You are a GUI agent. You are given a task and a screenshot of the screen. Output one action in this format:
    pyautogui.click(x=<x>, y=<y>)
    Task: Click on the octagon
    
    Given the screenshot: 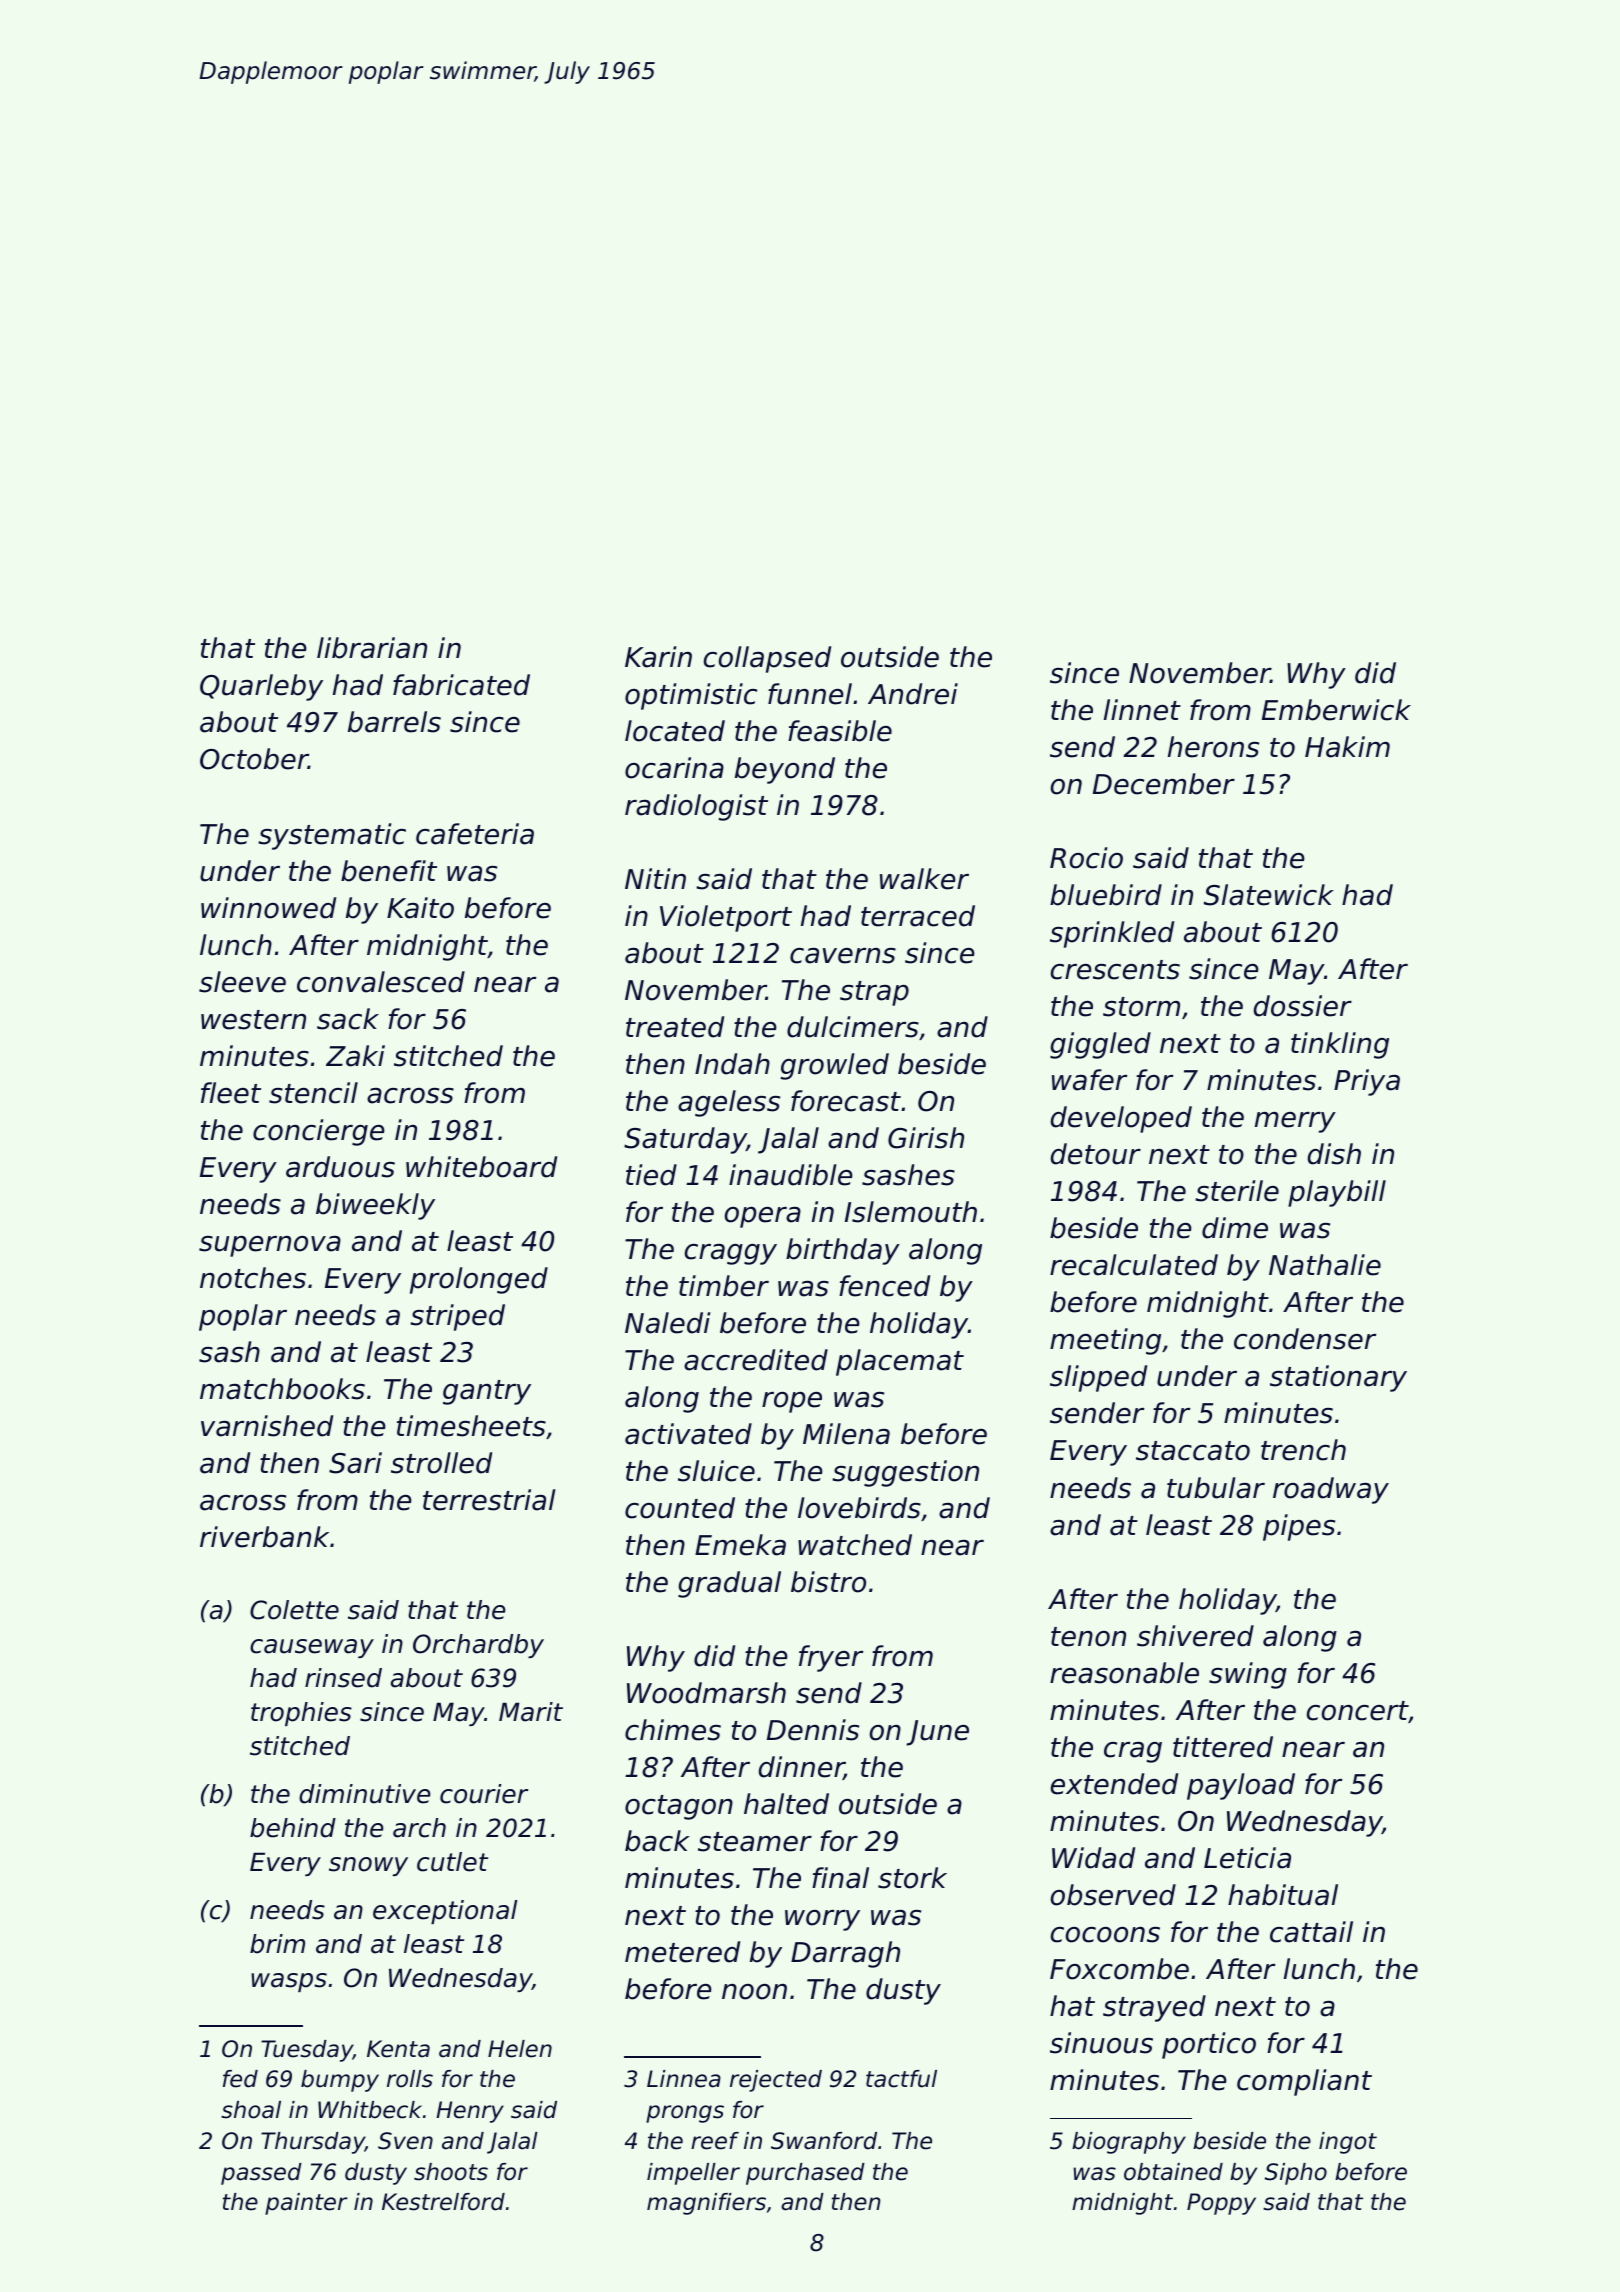 What is the action you would take?
    pyautogui.click(x=679, y=1807)
